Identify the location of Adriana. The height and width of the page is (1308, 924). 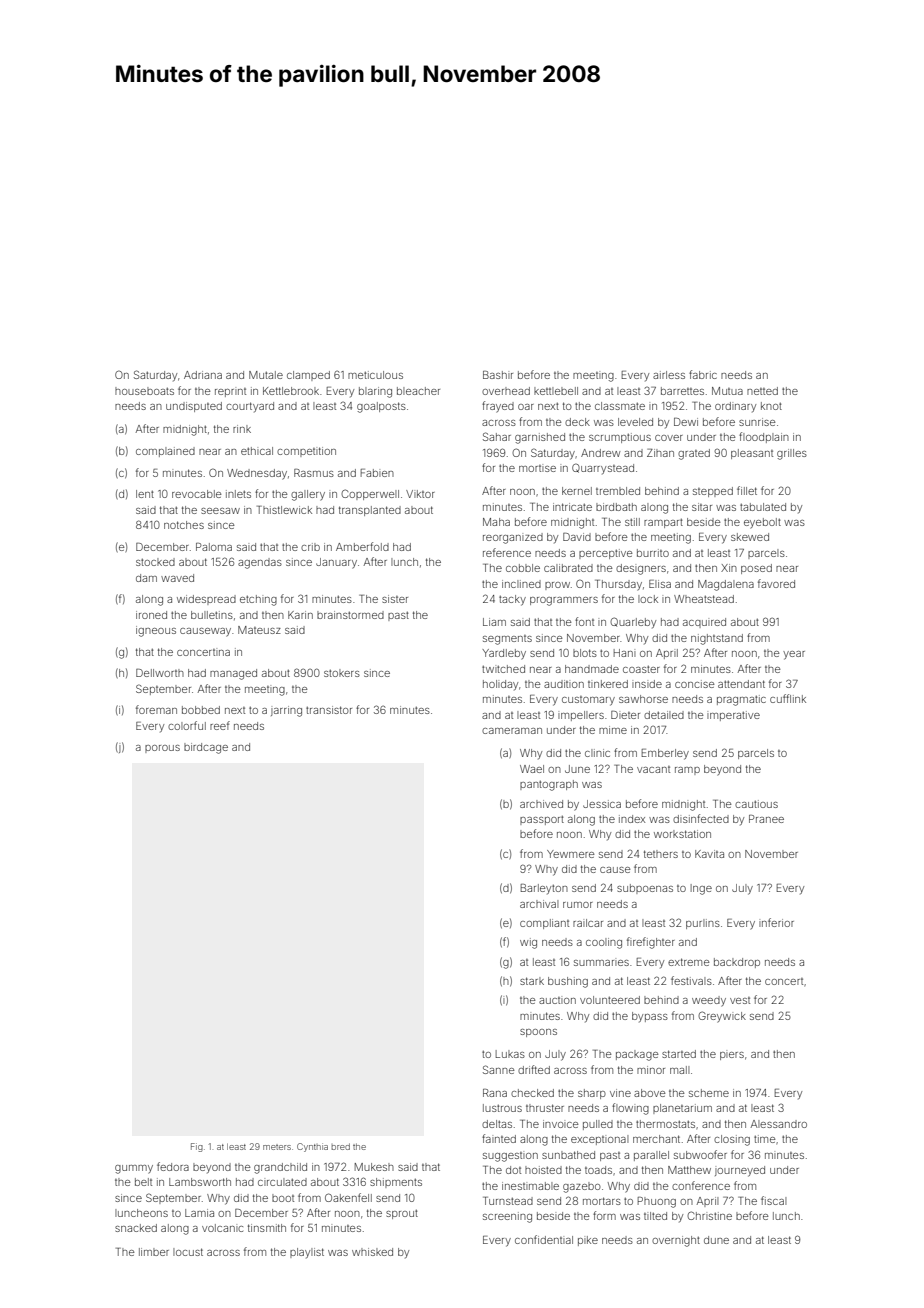
(203, 375).
